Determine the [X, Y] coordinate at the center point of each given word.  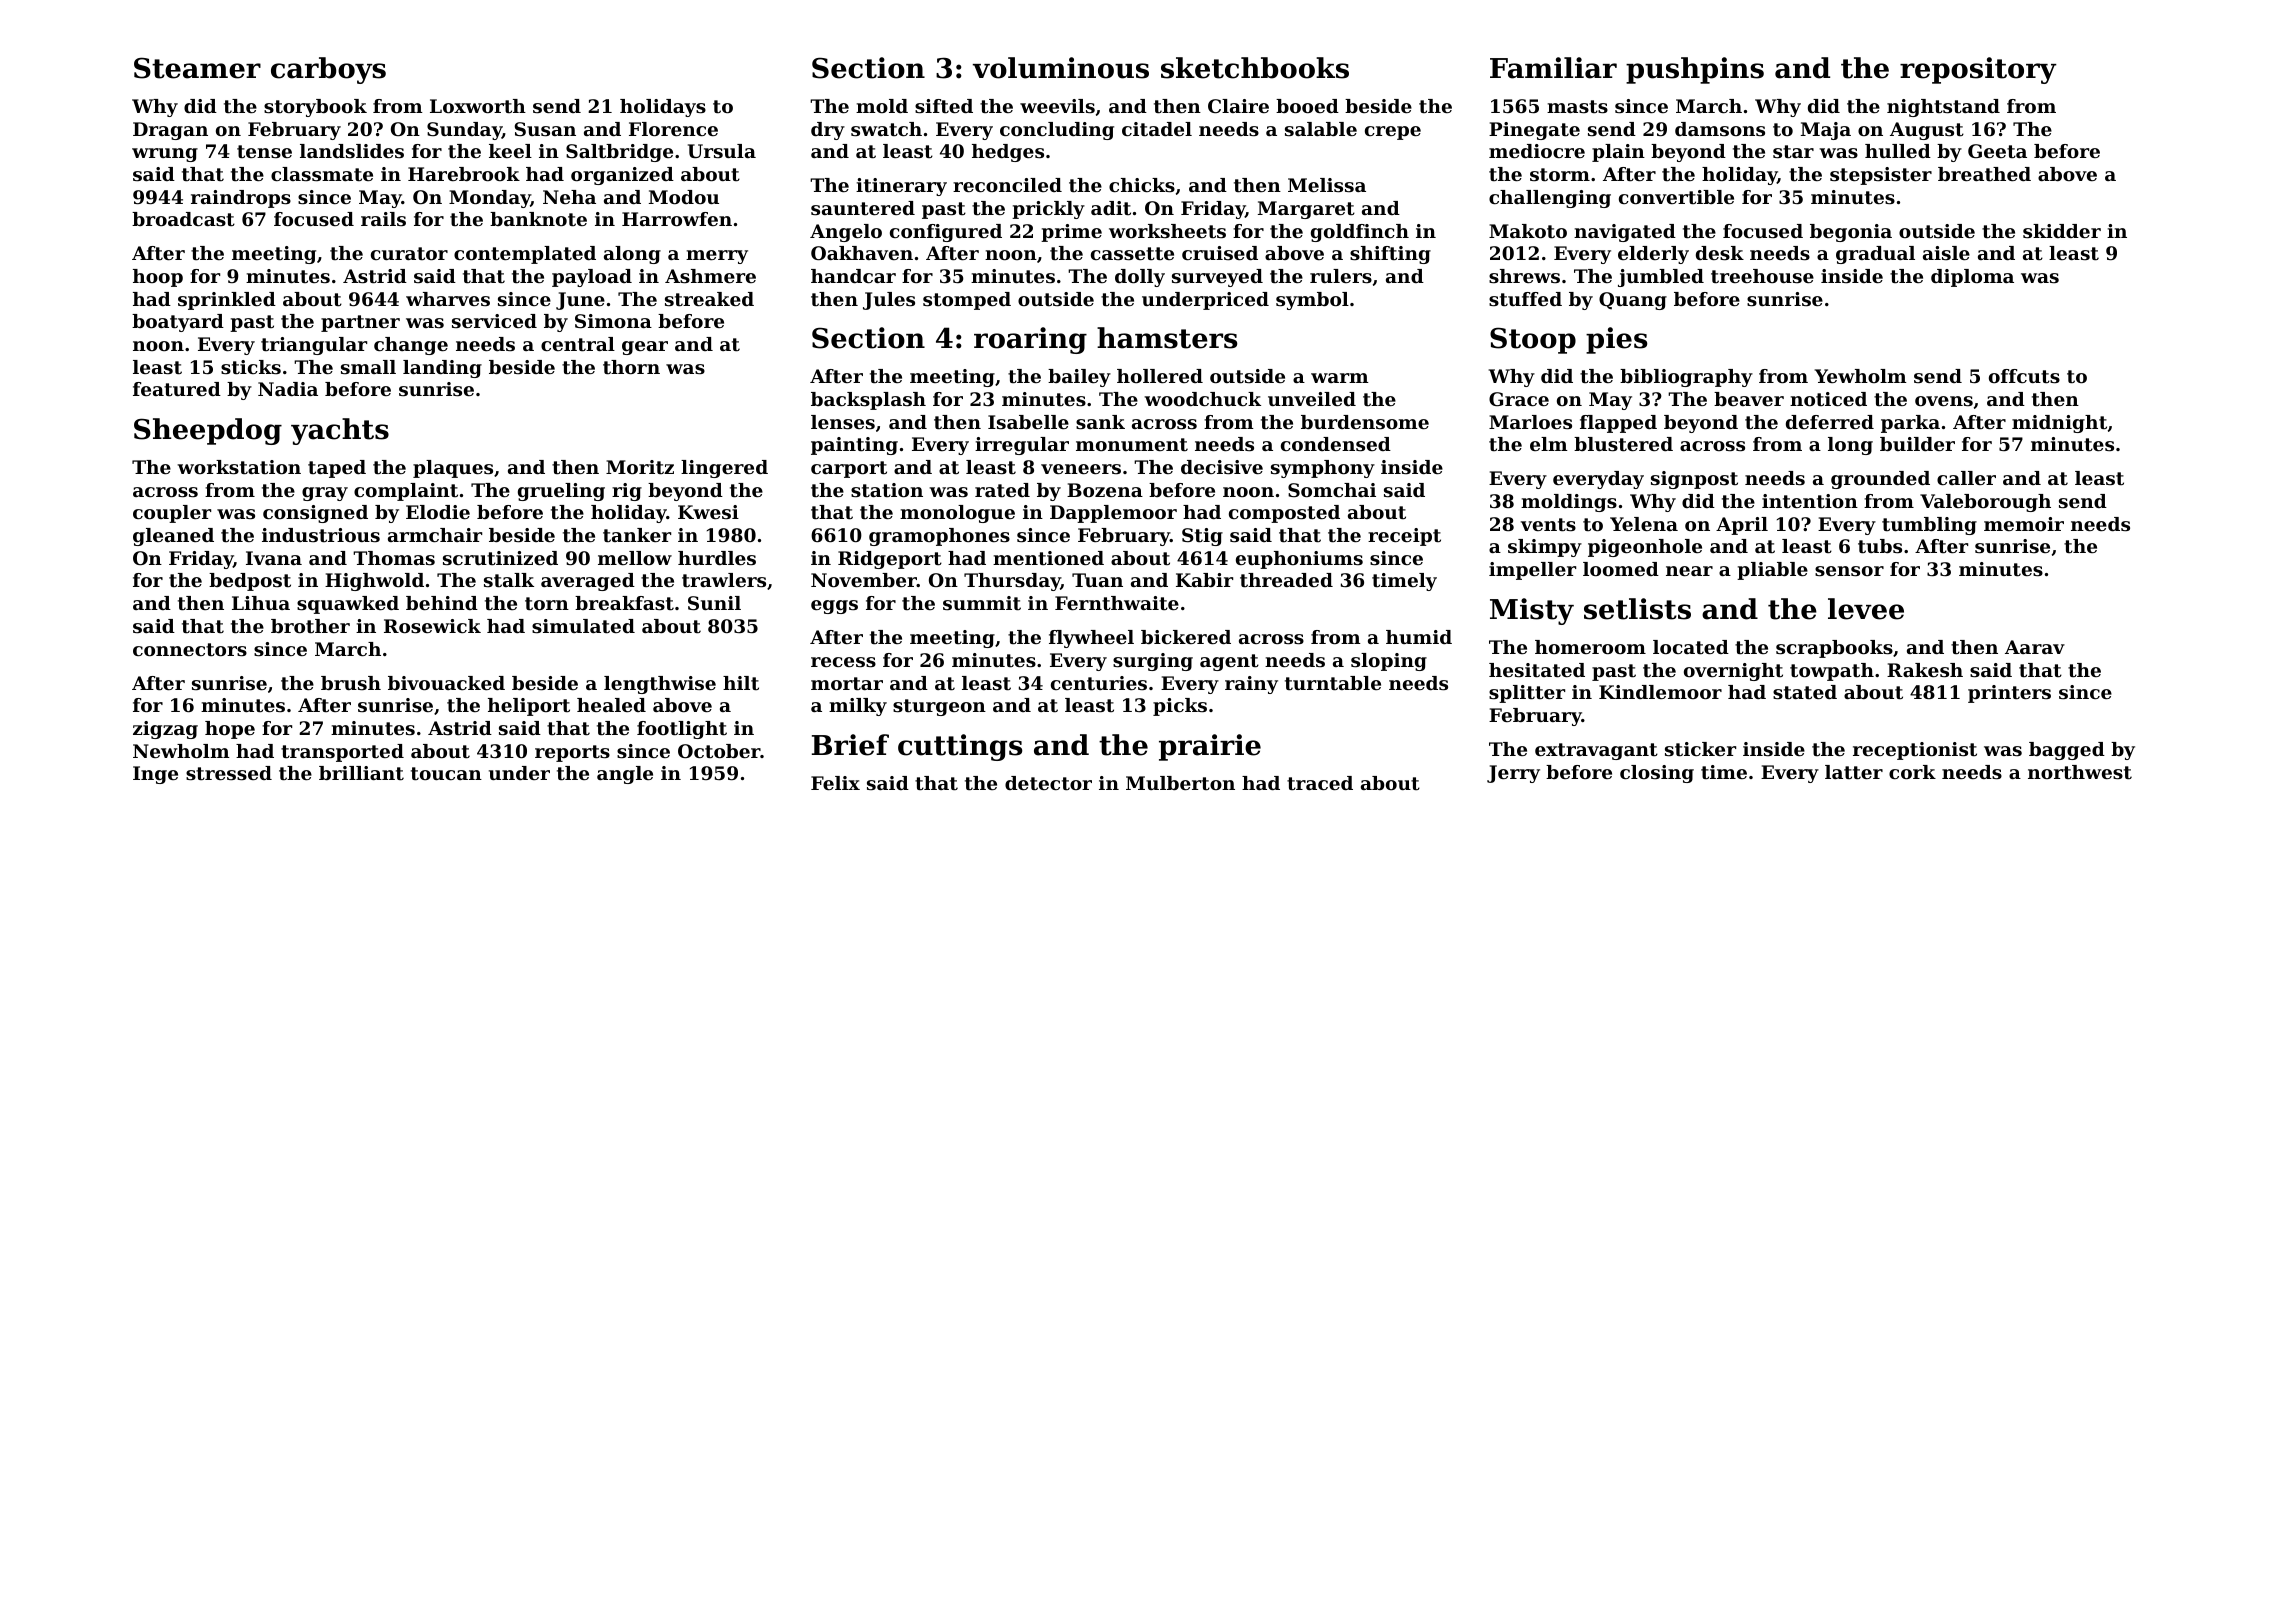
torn [547, 604]
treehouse [1762, 276]
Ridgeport [890, 560]
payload [592, 278]
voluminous [1061, 68]
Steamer [197, 68]
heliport [529, 707]
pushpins [1695, 70]
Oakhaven [862, 253]
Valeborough [1985, 503]
